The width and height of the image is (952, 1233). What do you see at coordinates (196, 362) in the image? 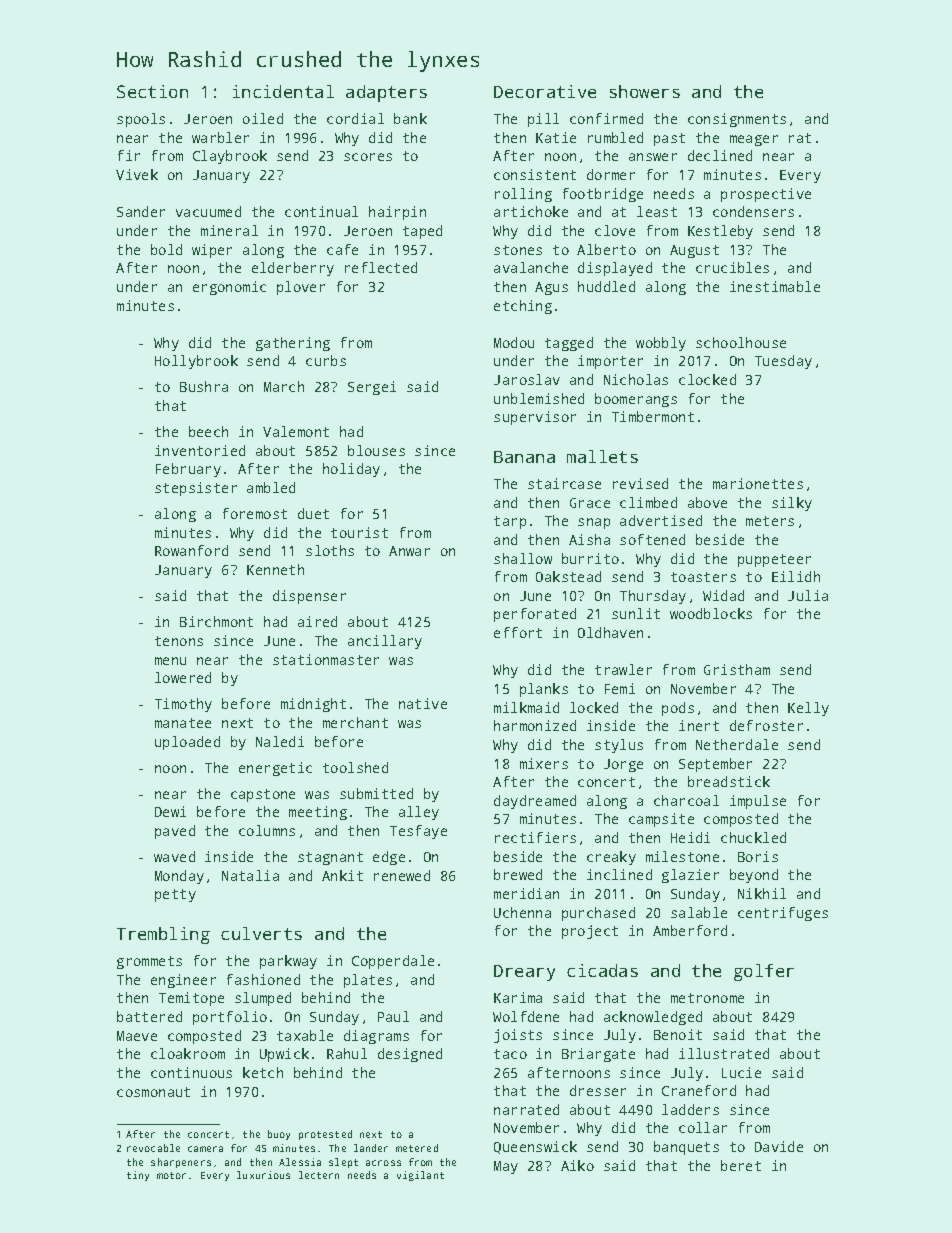
I see `Hollybrook` at bounding box center [196, 362].
